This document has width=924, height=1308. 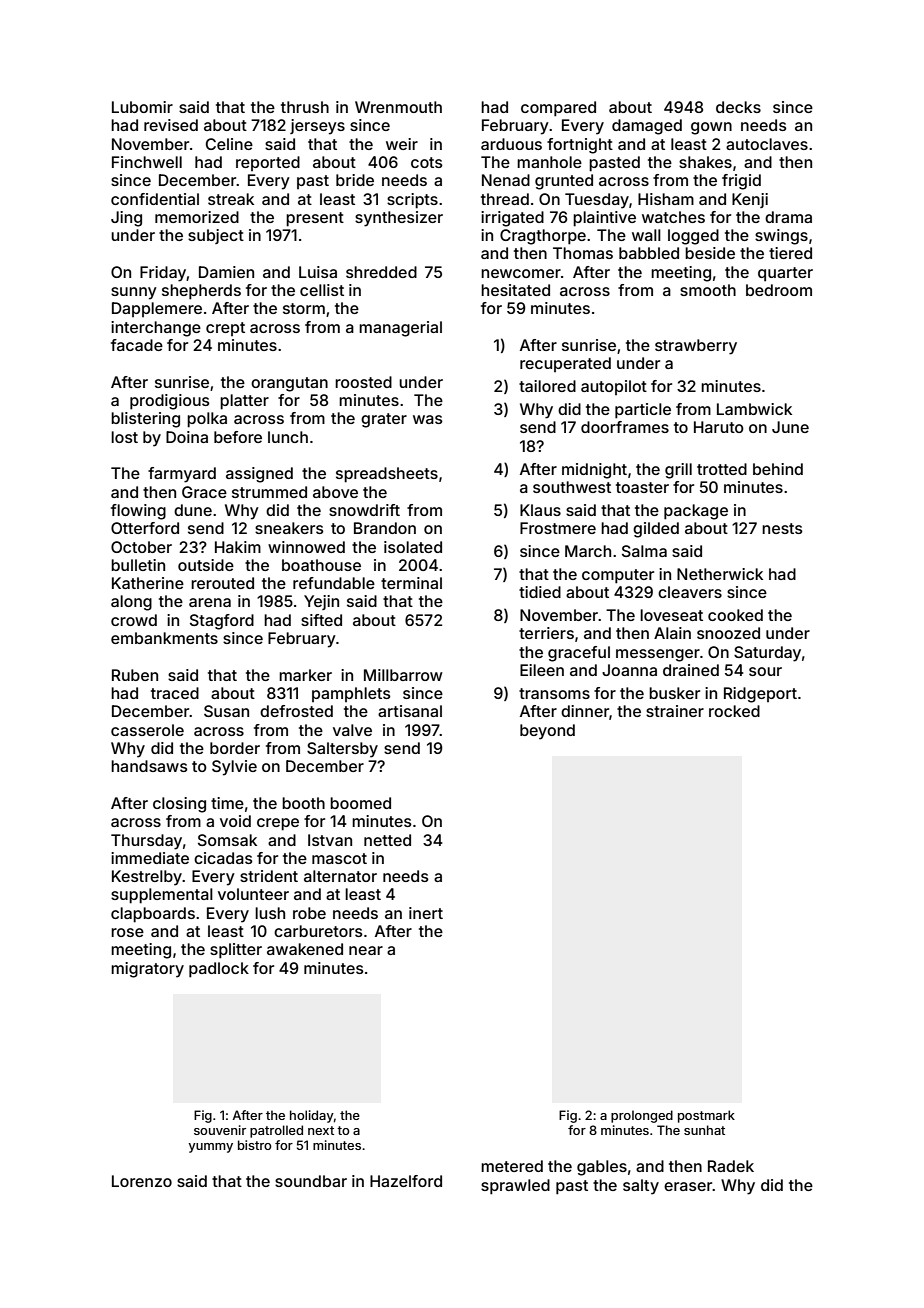 I want to click on inert, so click(x=426, y=913).
